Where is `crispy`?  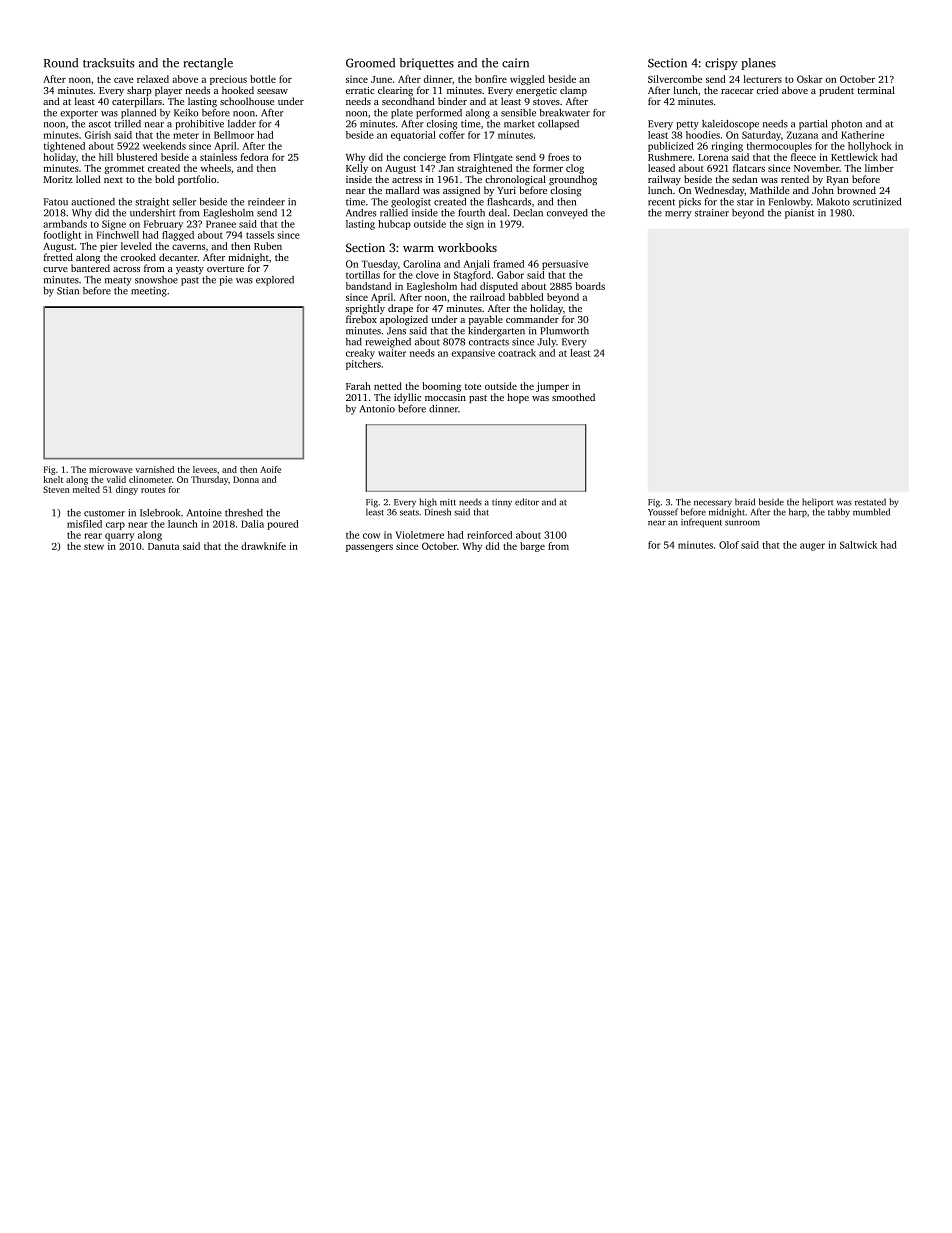
crispy is located at coordinates (721, 64).
